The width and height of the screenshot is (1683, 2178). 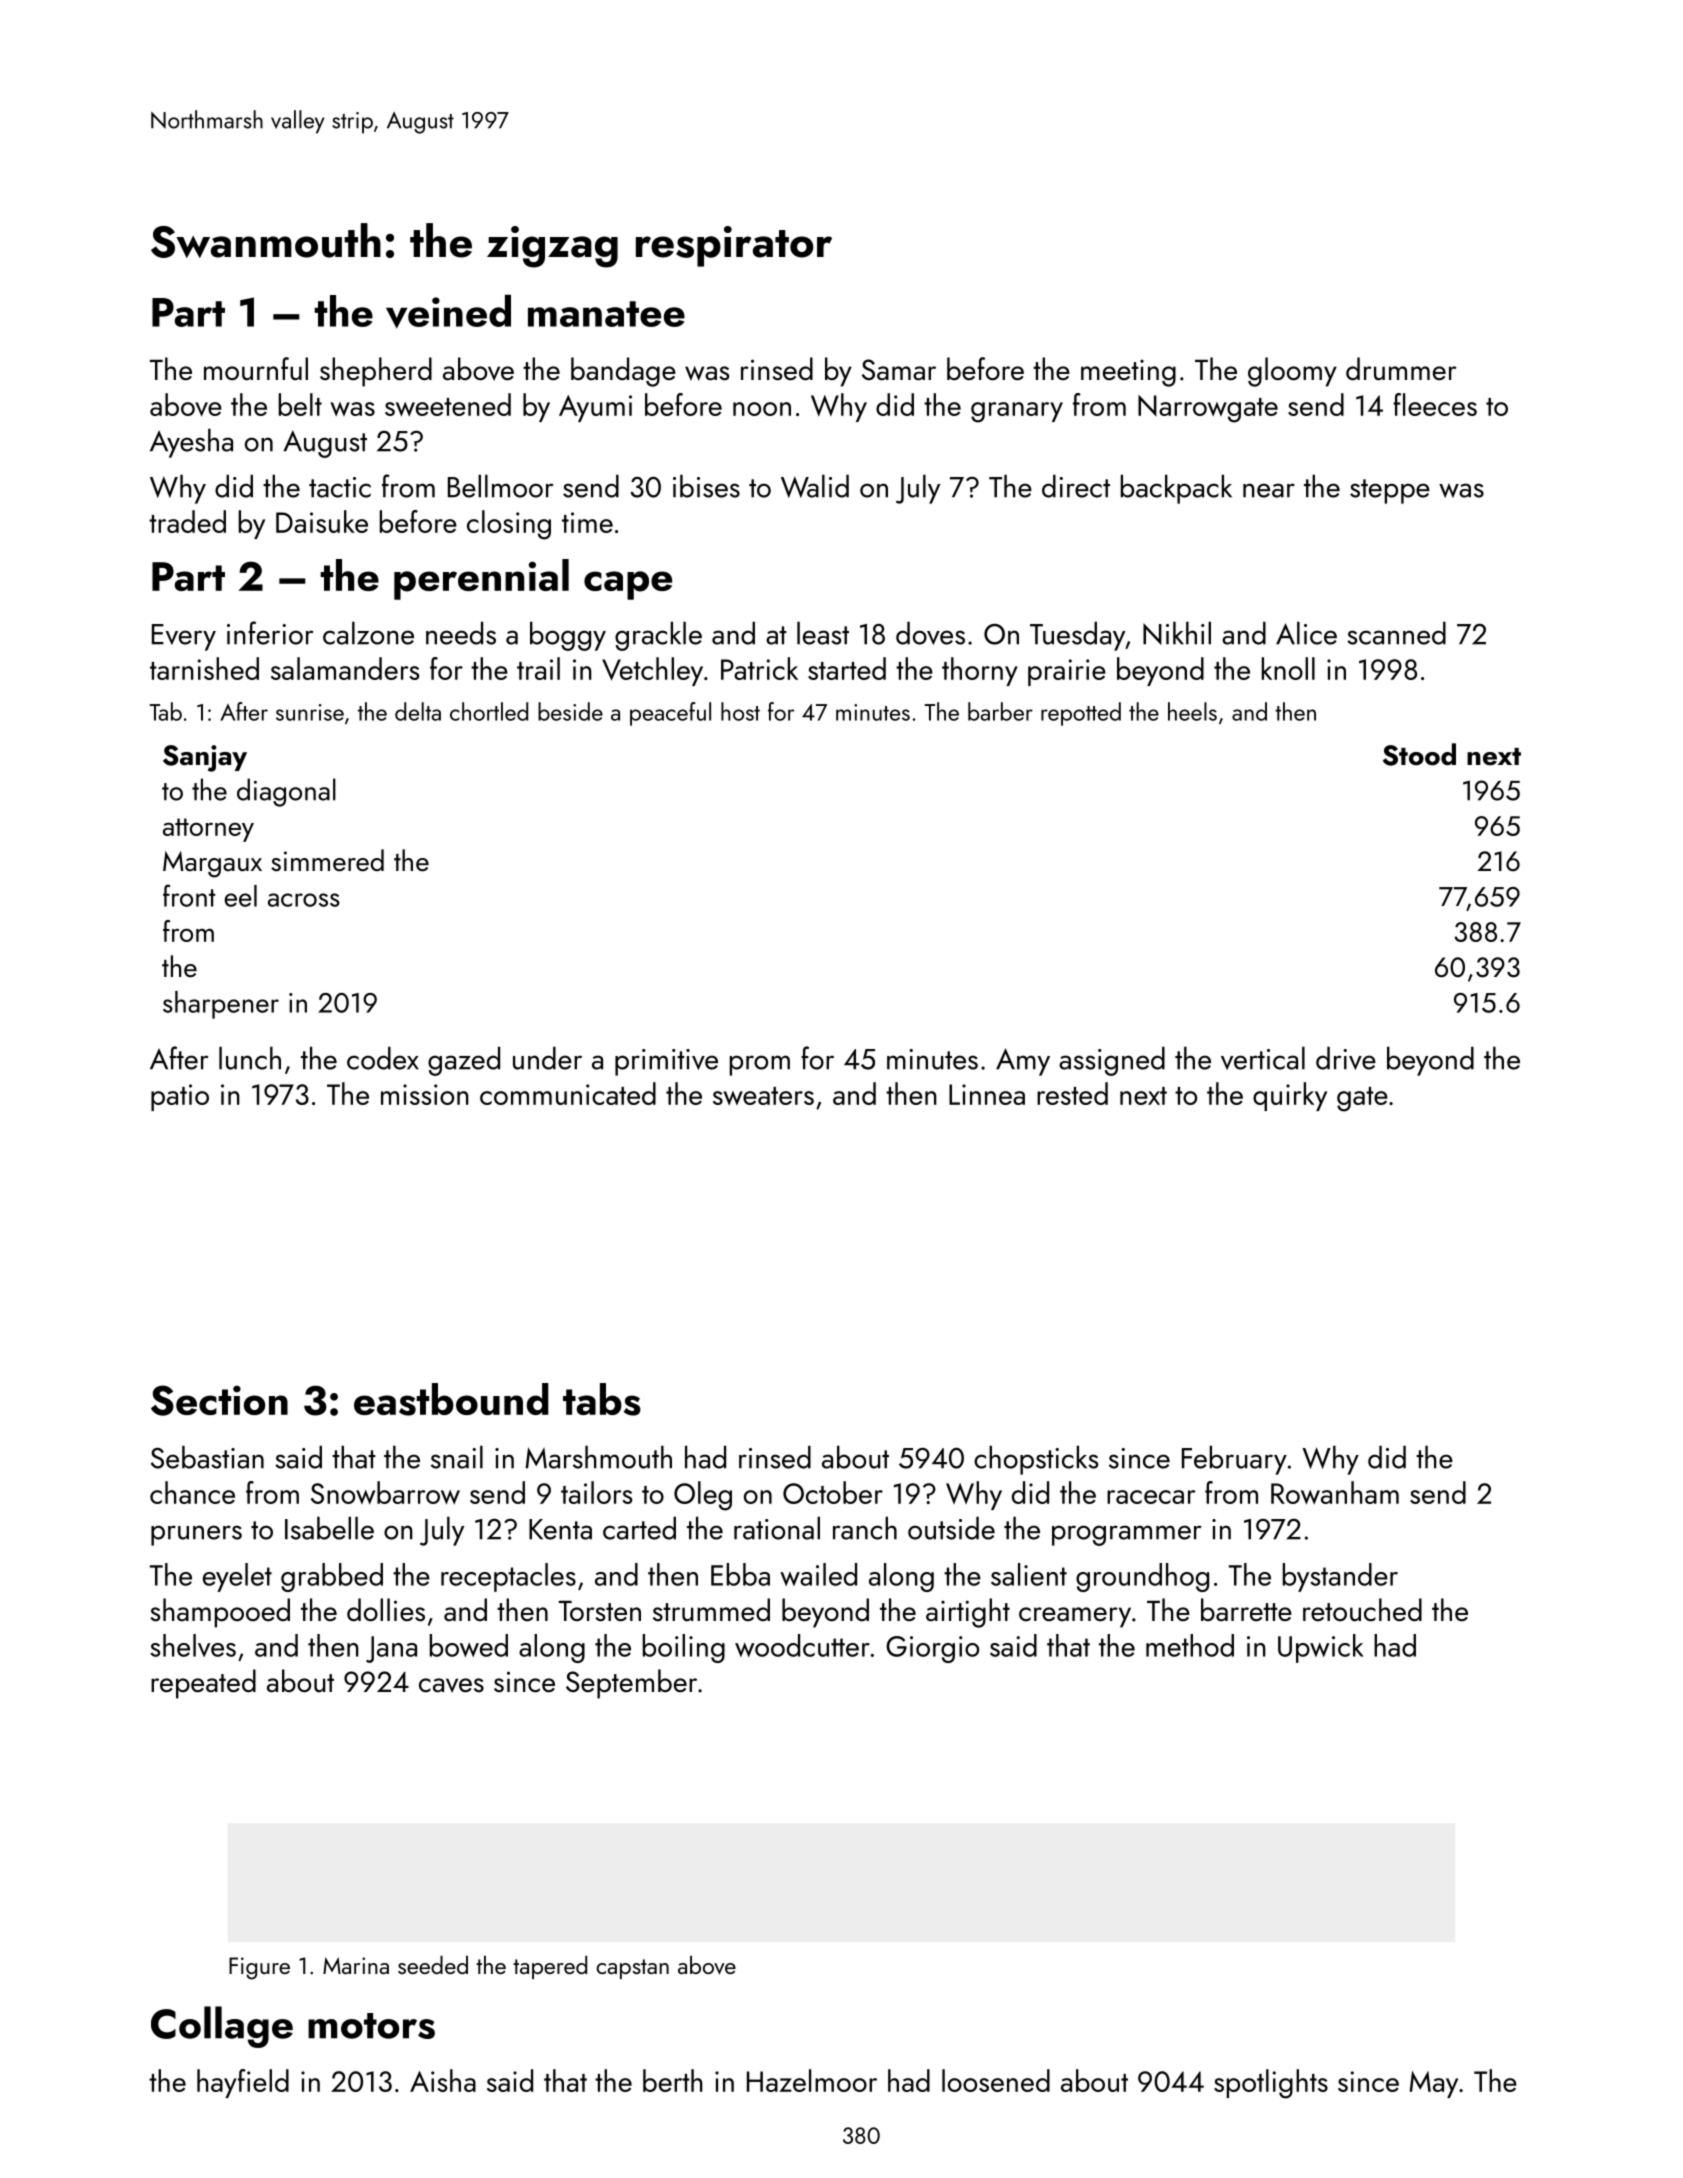 What do you see at coordinates (451, 1685) in the screenshot?
I see `caves` at bounding box center [451, 1685].
